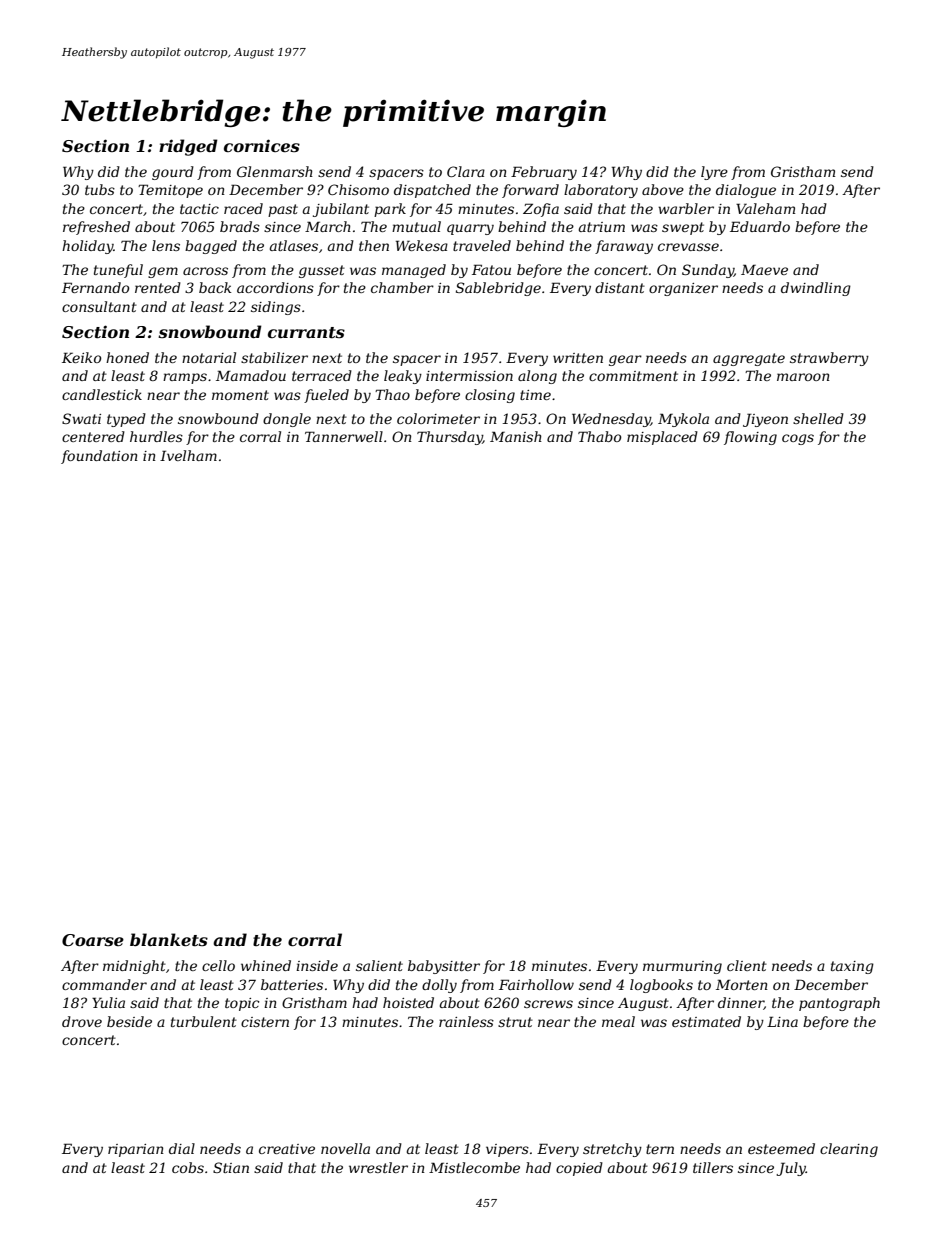 The width and height of the screenshot is (952, 1233). What do you see at coordinates (136, 1150) in the screenshot?
I see `riparian` at bounding box center [136, 1150].
